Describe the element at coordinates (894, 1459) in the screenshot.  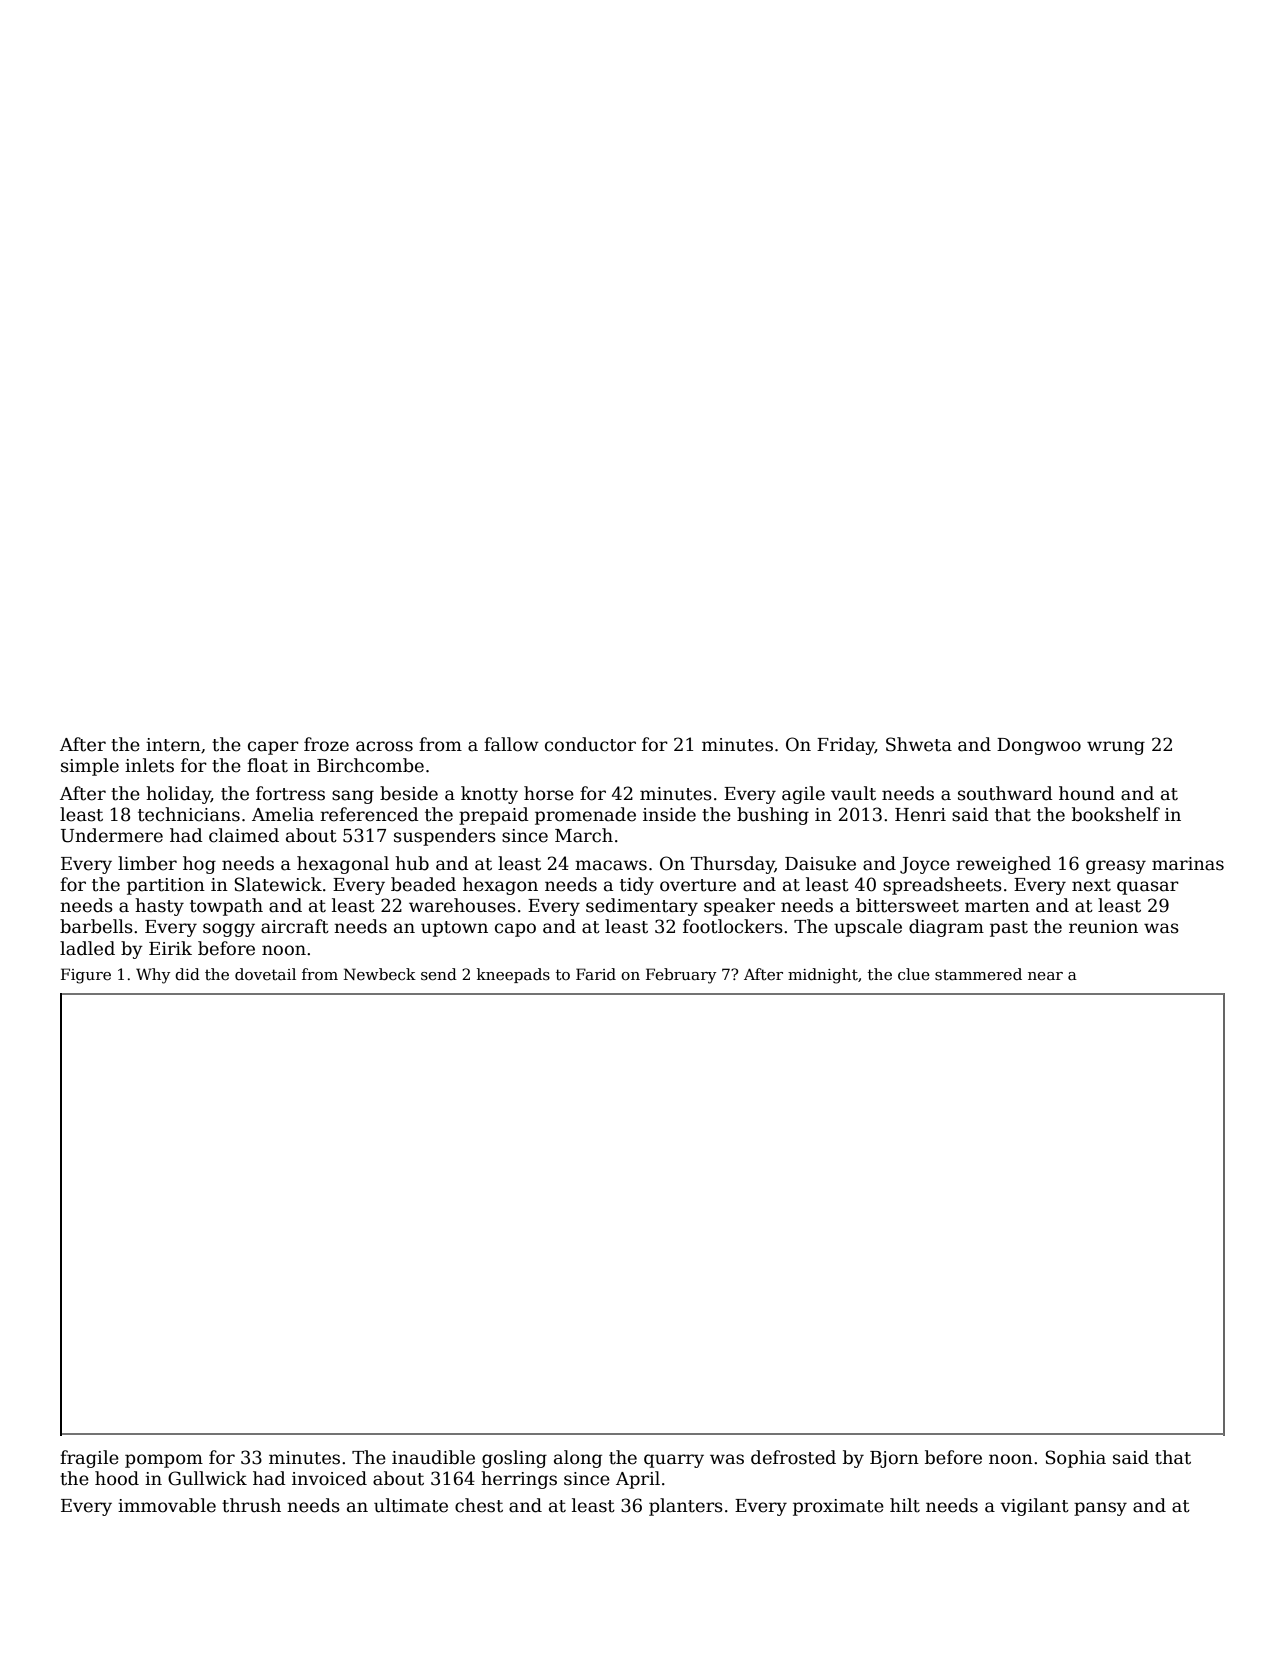
I see `Bjorn` at that location.
